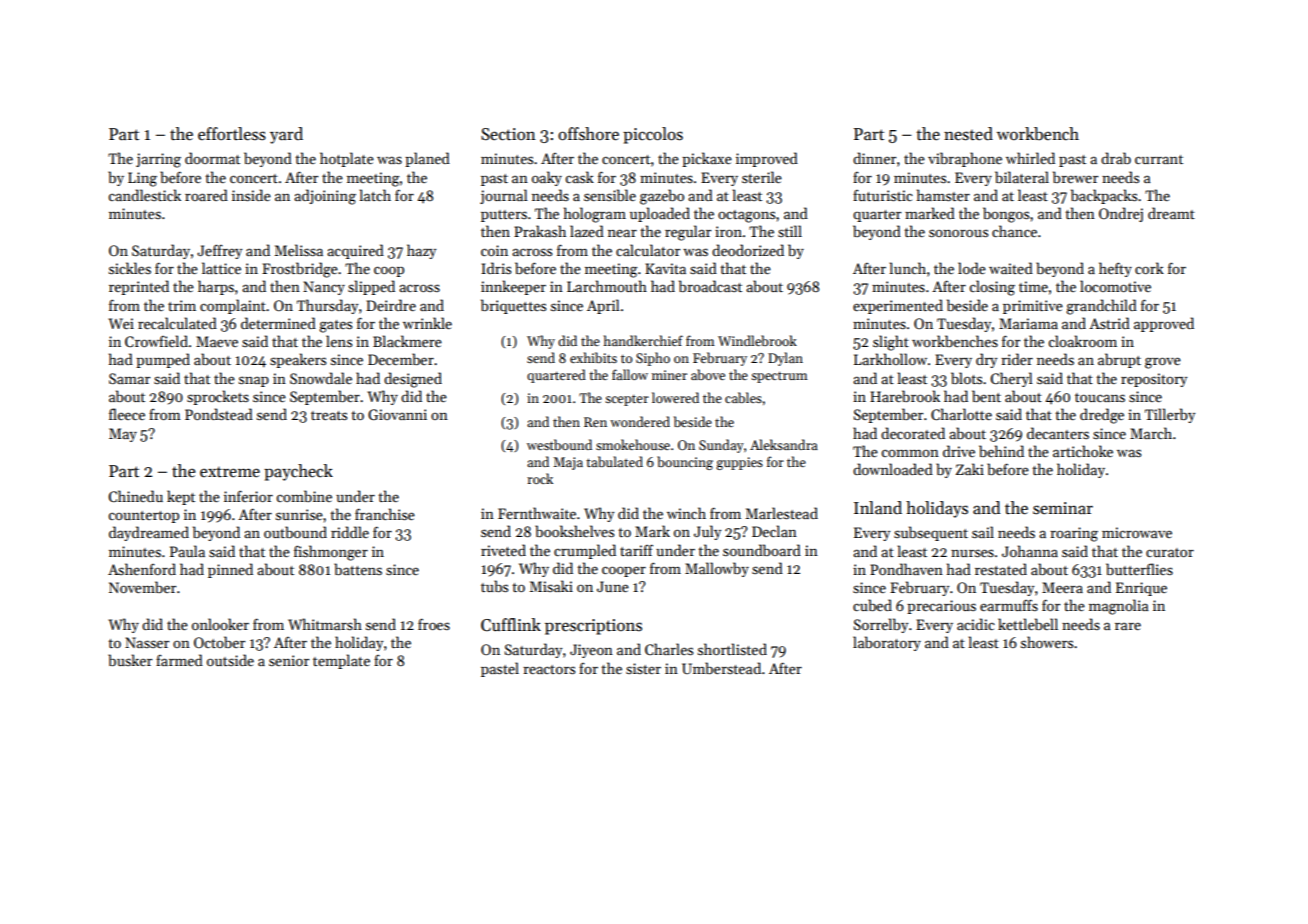 The width and height of the screenshot is (1308, 924). I want to click on nested, so click(968, 134).
